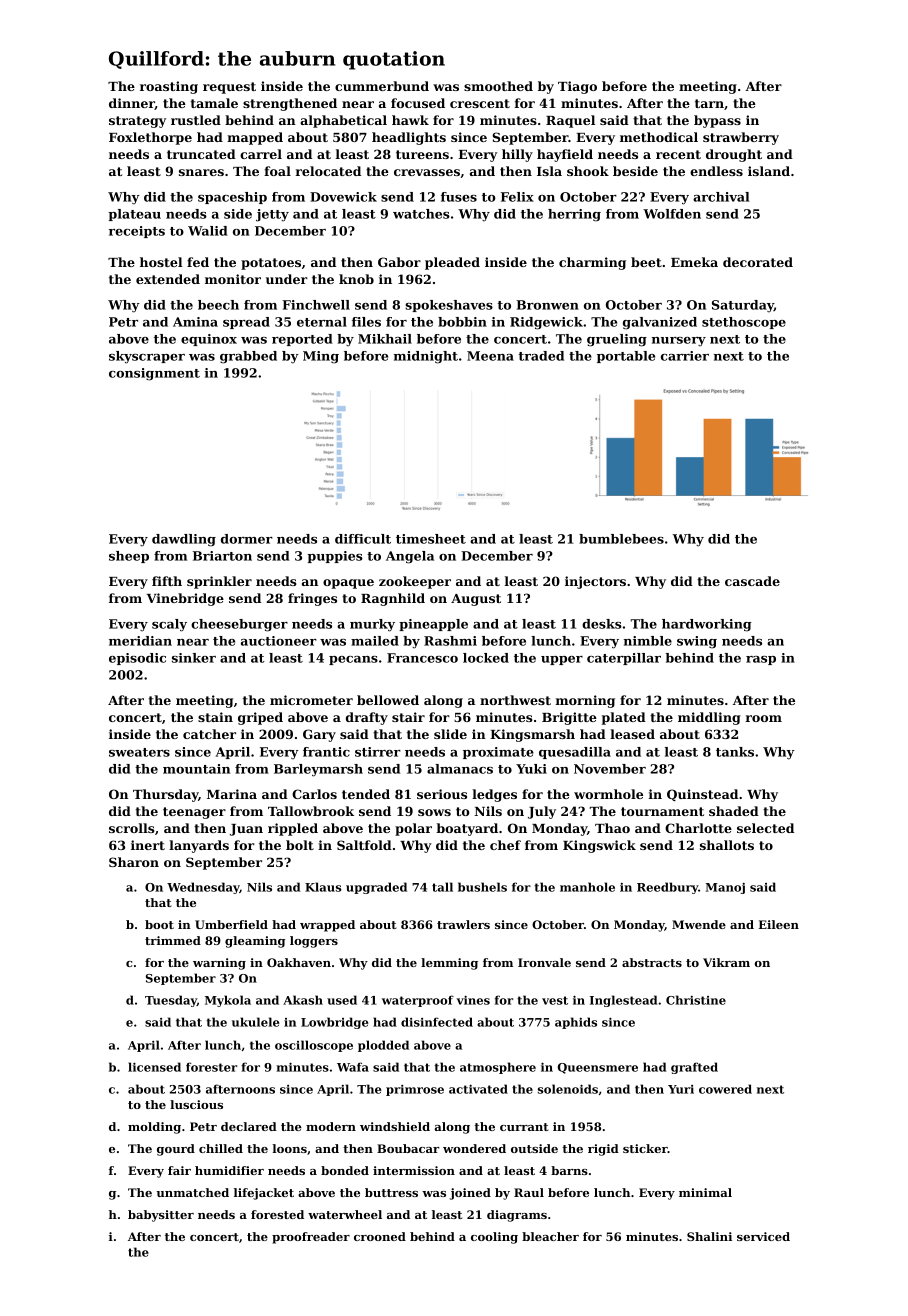 The width and height of the screenshot is (908, 1316). What do you see at coordinates (376, 888) in the screenshot?
I see `upgraded` at bounding box center [376, 888].
